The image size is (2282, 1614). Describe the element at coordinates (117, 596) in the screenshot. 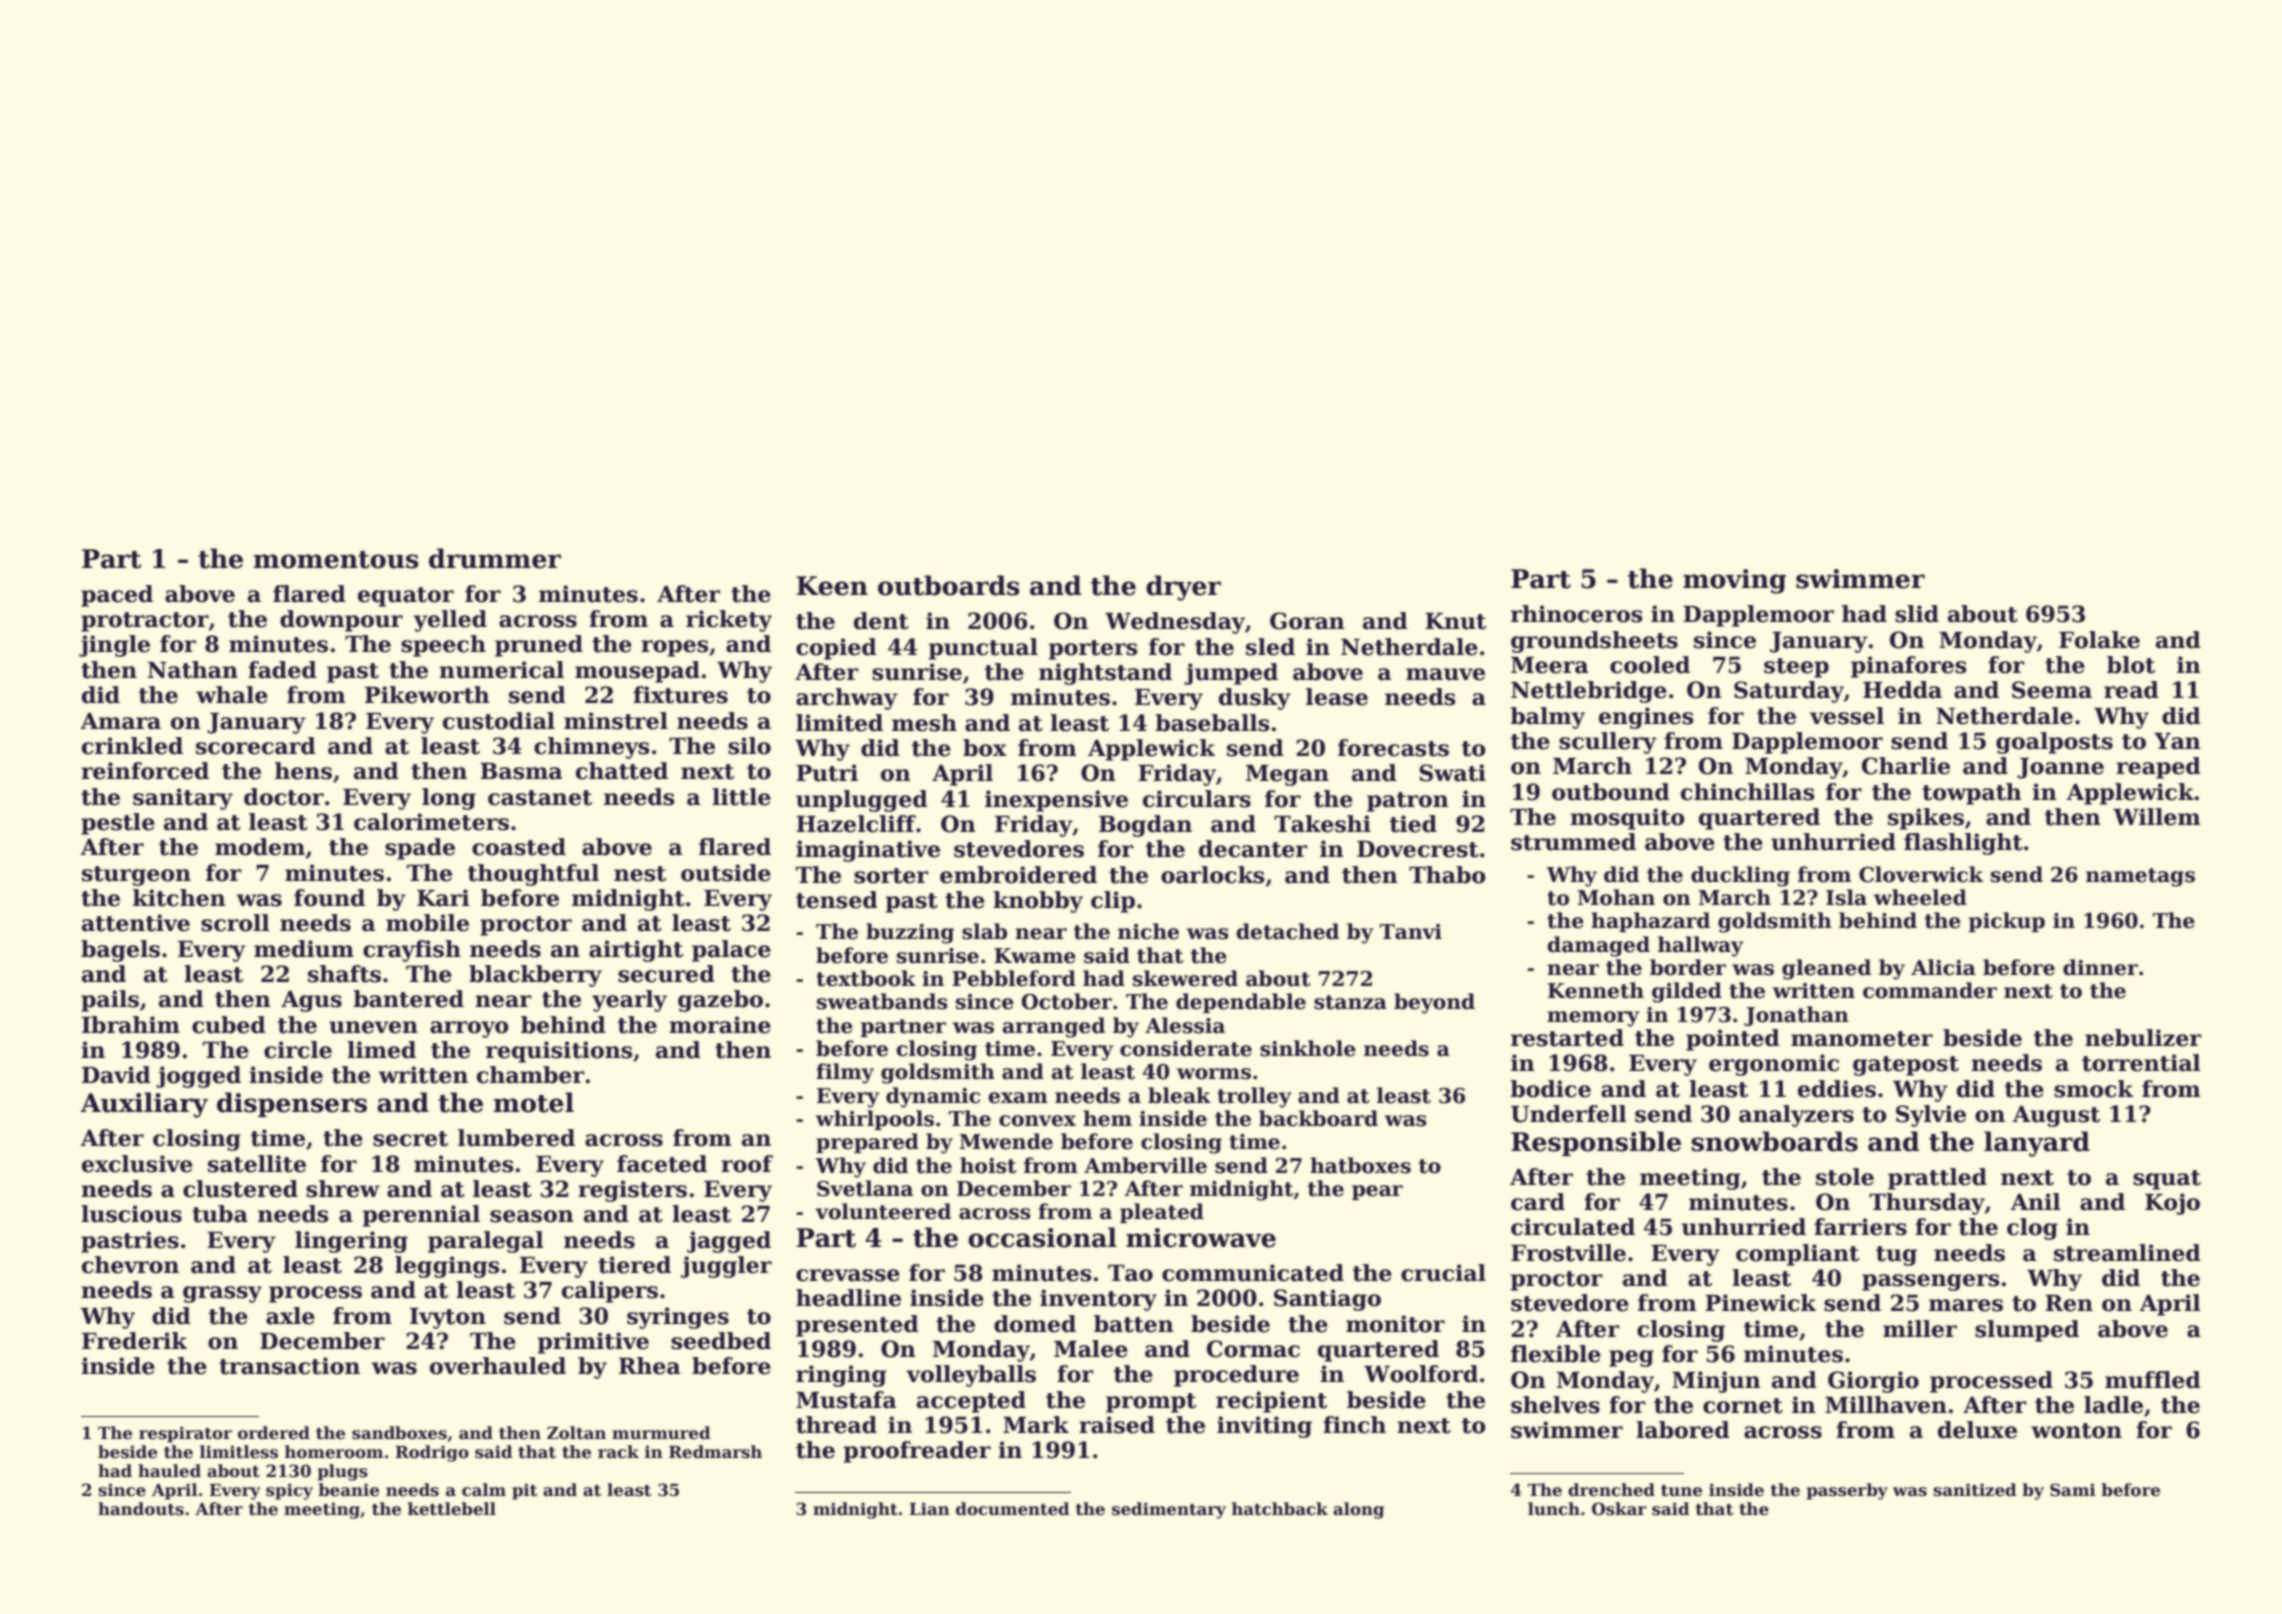

I see `paced` at that location.
